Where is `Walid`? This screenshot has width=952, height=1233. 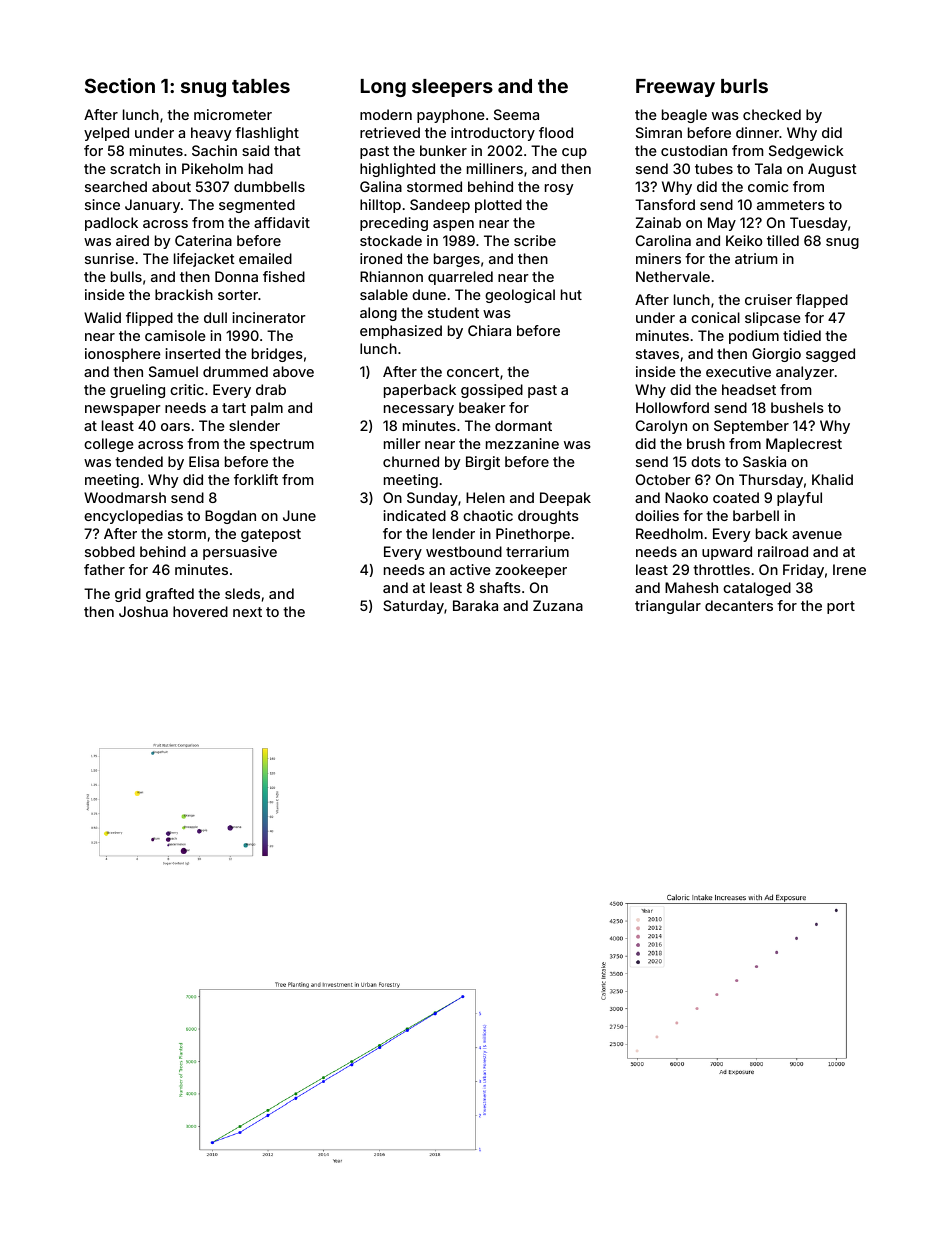 Walid is located at coordinates (102, 317).
